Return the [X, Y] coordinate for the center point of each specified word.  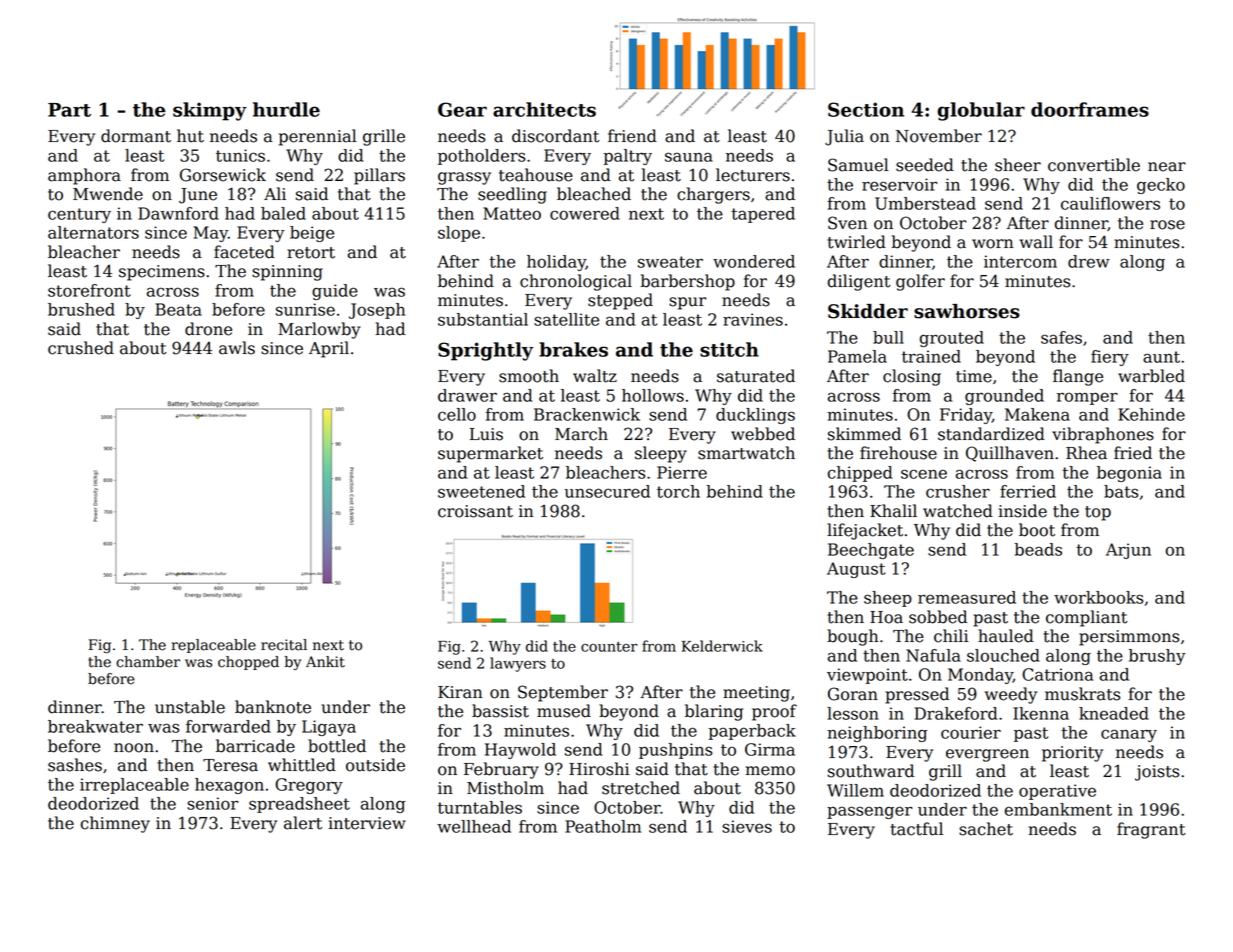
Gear [462, 109]
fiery [1110, 358]
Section [866, 109]
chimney [115, 824]
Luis [486, 434]
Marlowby [319, 330]
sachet [986, 829]
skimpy [210, 111]
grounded [1004, 397]
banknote [273, 707]
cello [457, 414]
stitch [729, 349]
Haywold [520, 751]
